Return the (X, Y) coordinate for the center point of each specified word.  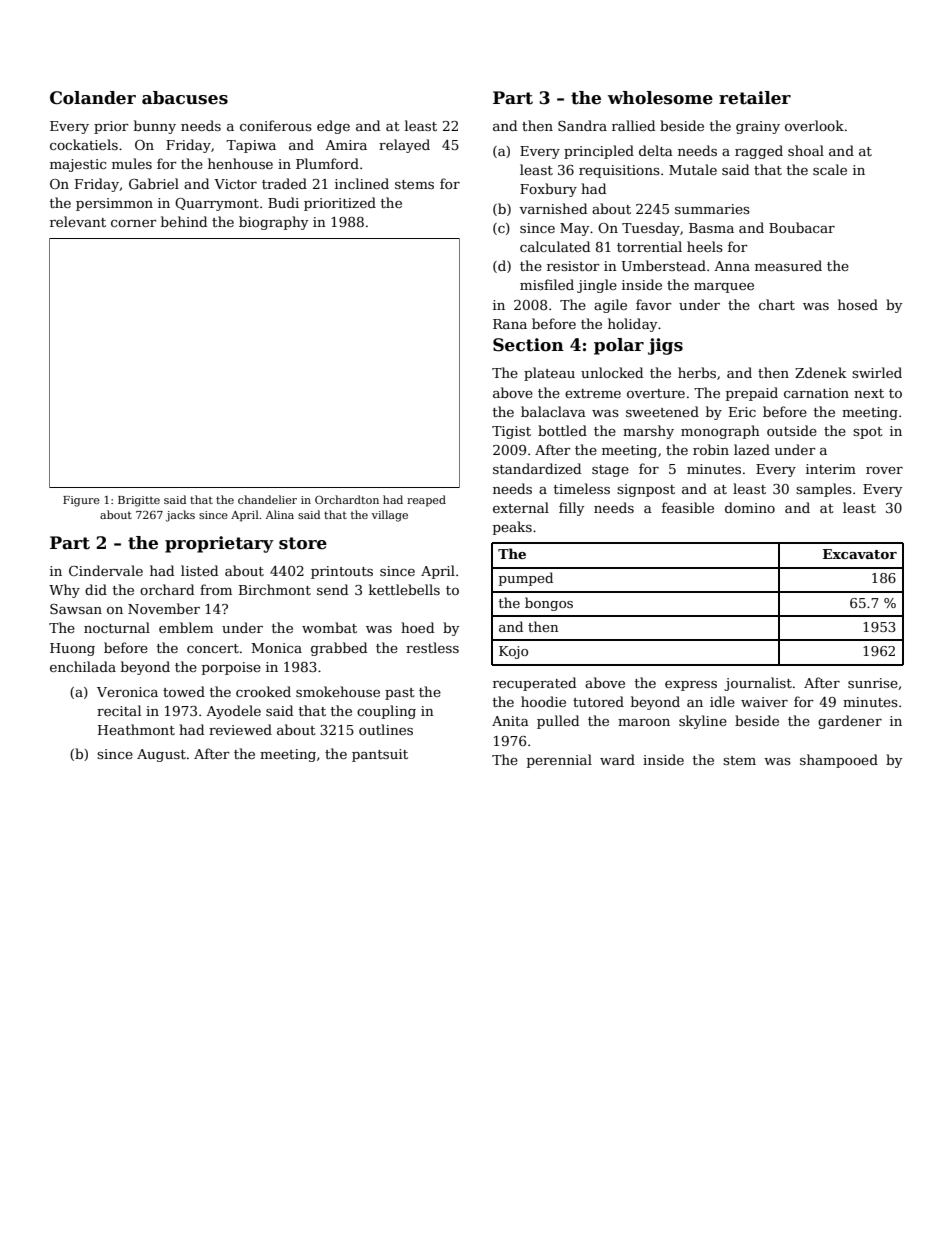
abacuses (185, 98)
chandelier (267, 499)
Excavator (860, 554)
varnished (553, 208)
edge (333, 127)
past (400, 694)
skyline (703, 722)
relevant (78, 221)
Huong (72, 649)
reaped (426, 501)
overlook (814, 125)
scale (830, 169)
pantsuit (380, 755)
